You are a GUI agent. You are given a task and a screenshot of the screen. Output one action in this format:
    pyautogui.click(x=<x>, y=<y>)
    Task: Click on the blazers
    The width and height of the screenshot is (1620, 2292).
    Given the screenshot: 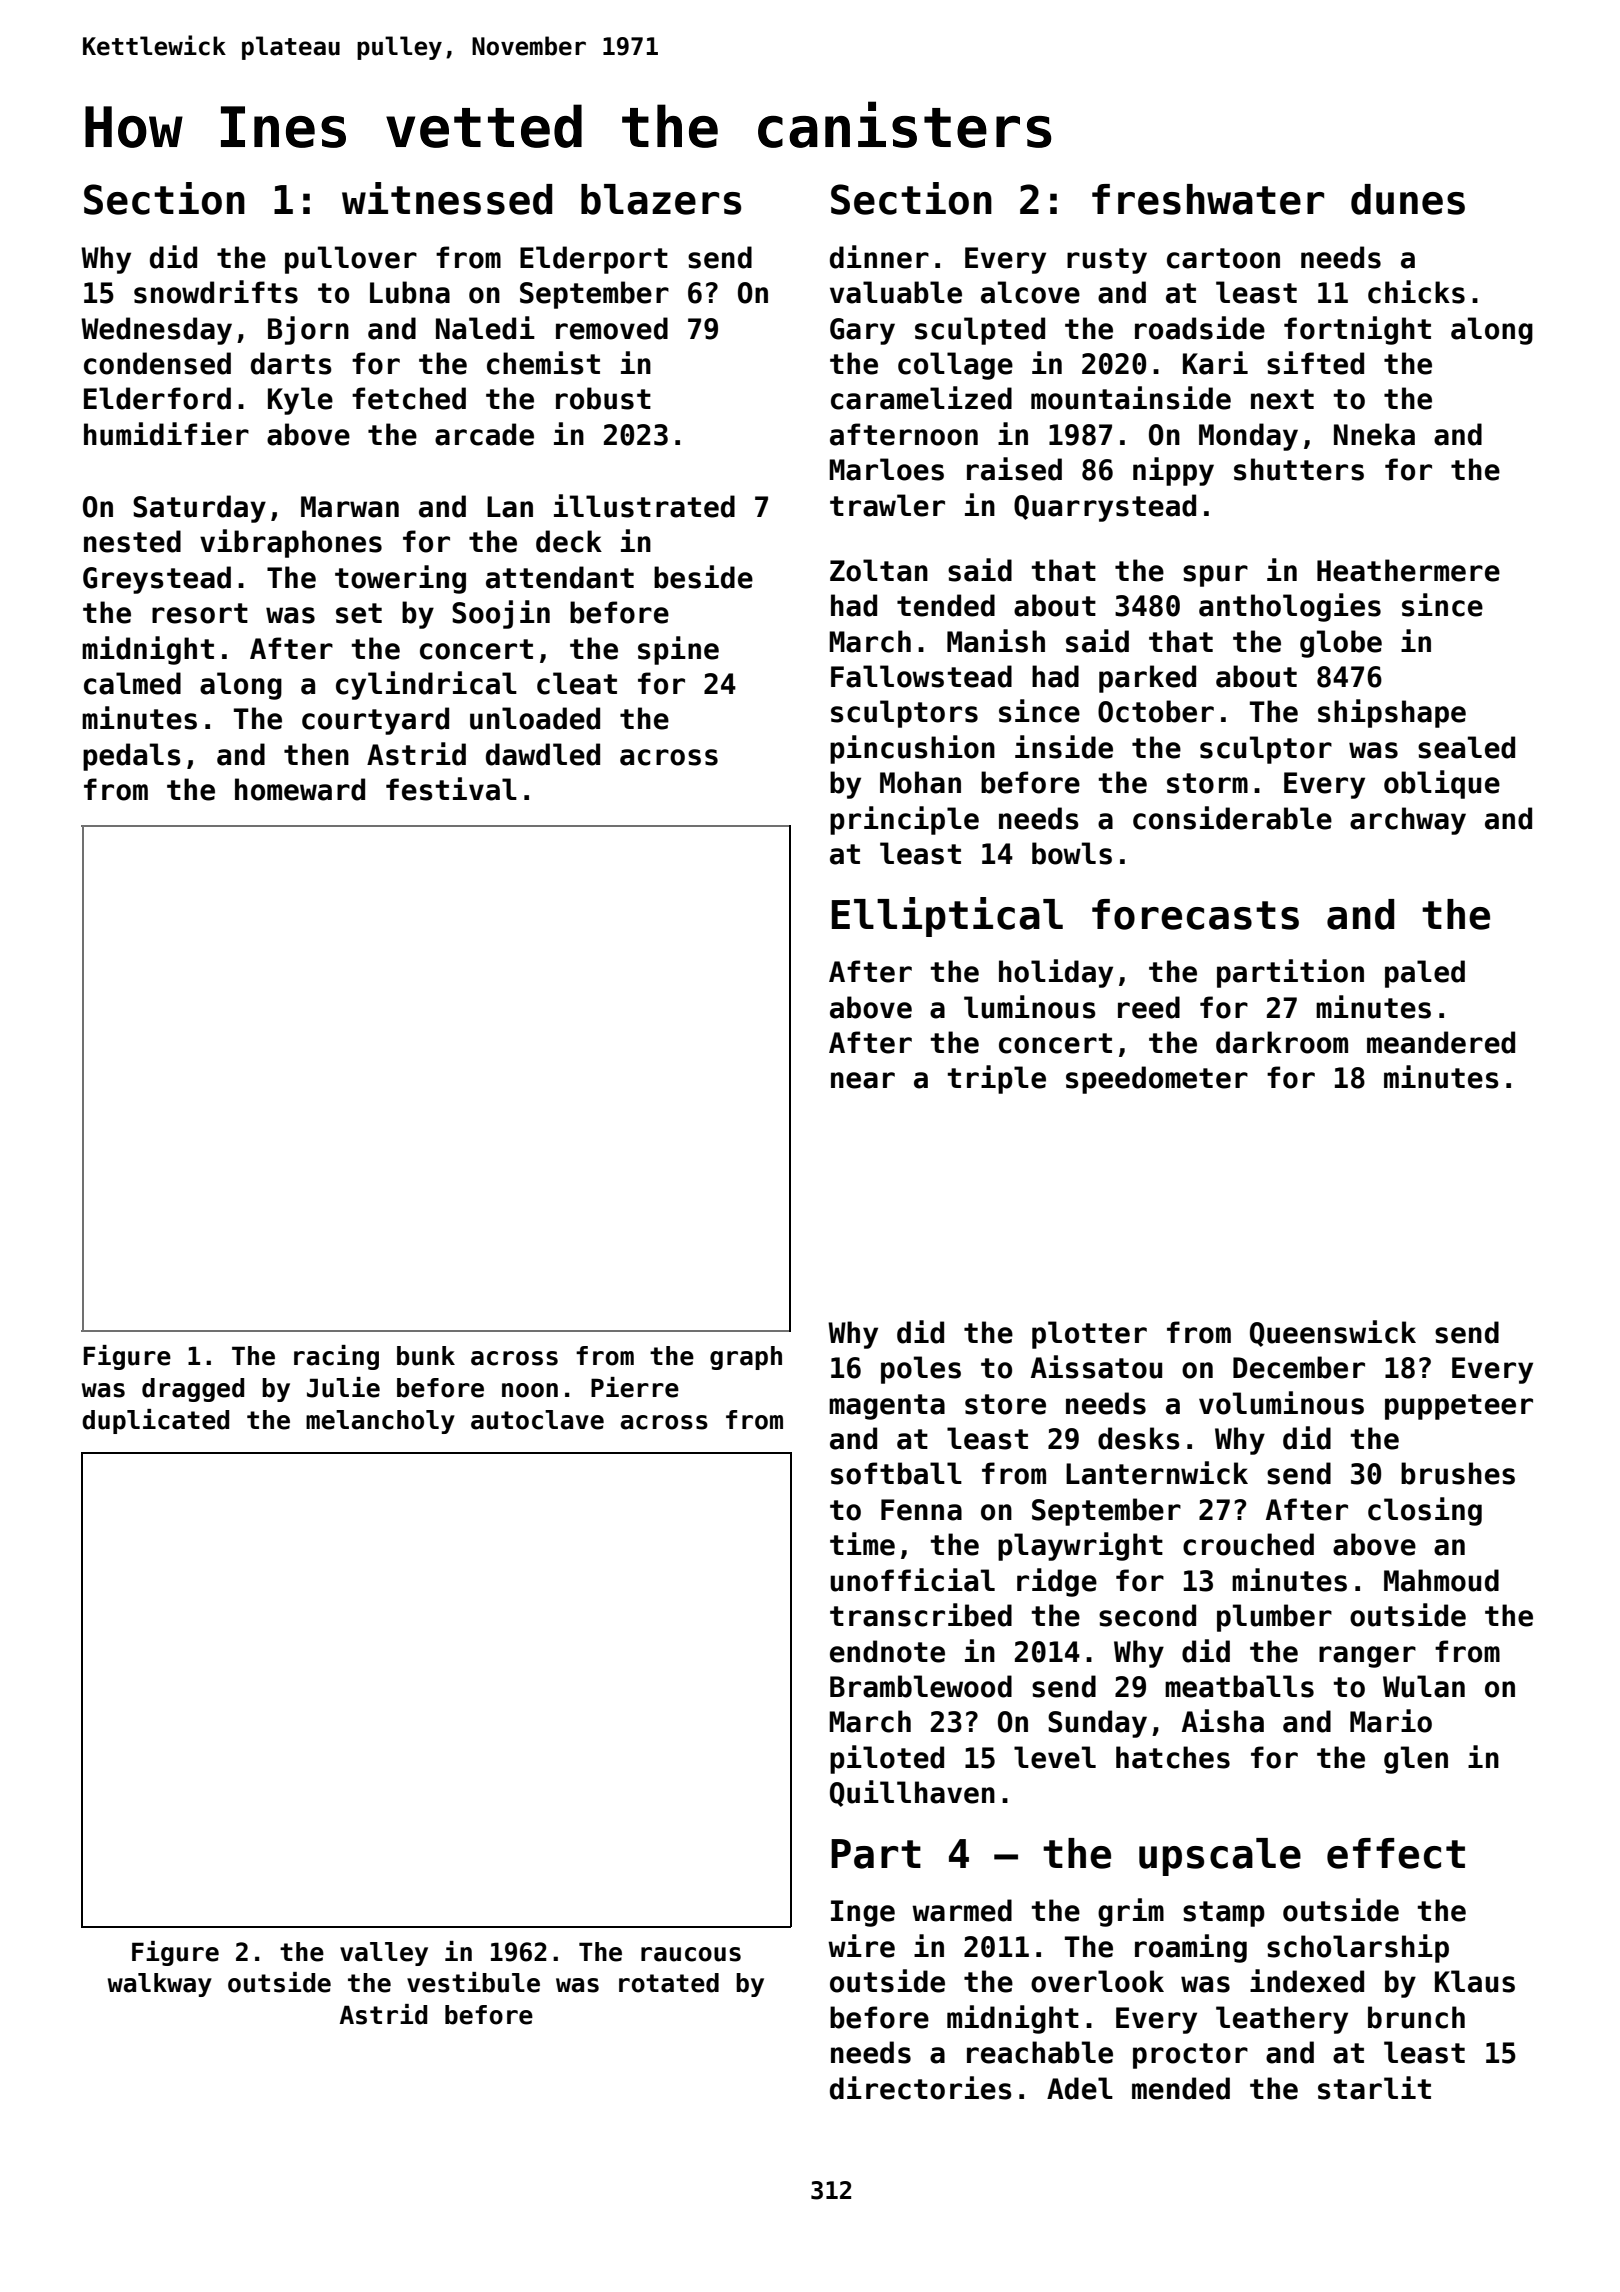 What is the action you would take?
    pyautogui.click(x=661, y=199)
